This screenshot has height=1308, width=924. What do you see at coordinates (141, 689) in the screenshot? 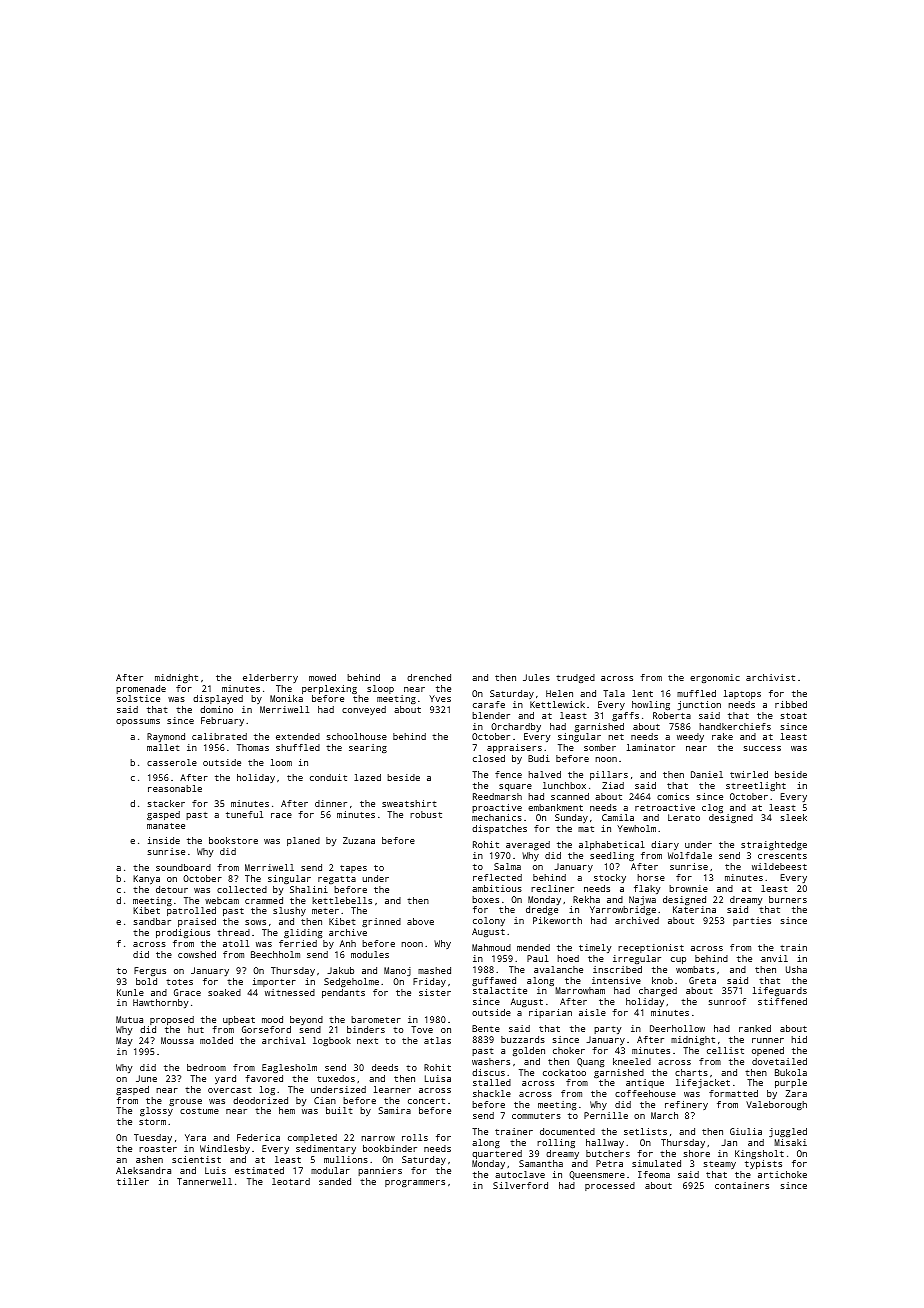
I see `promenade` at bounding box center [141, 689].
